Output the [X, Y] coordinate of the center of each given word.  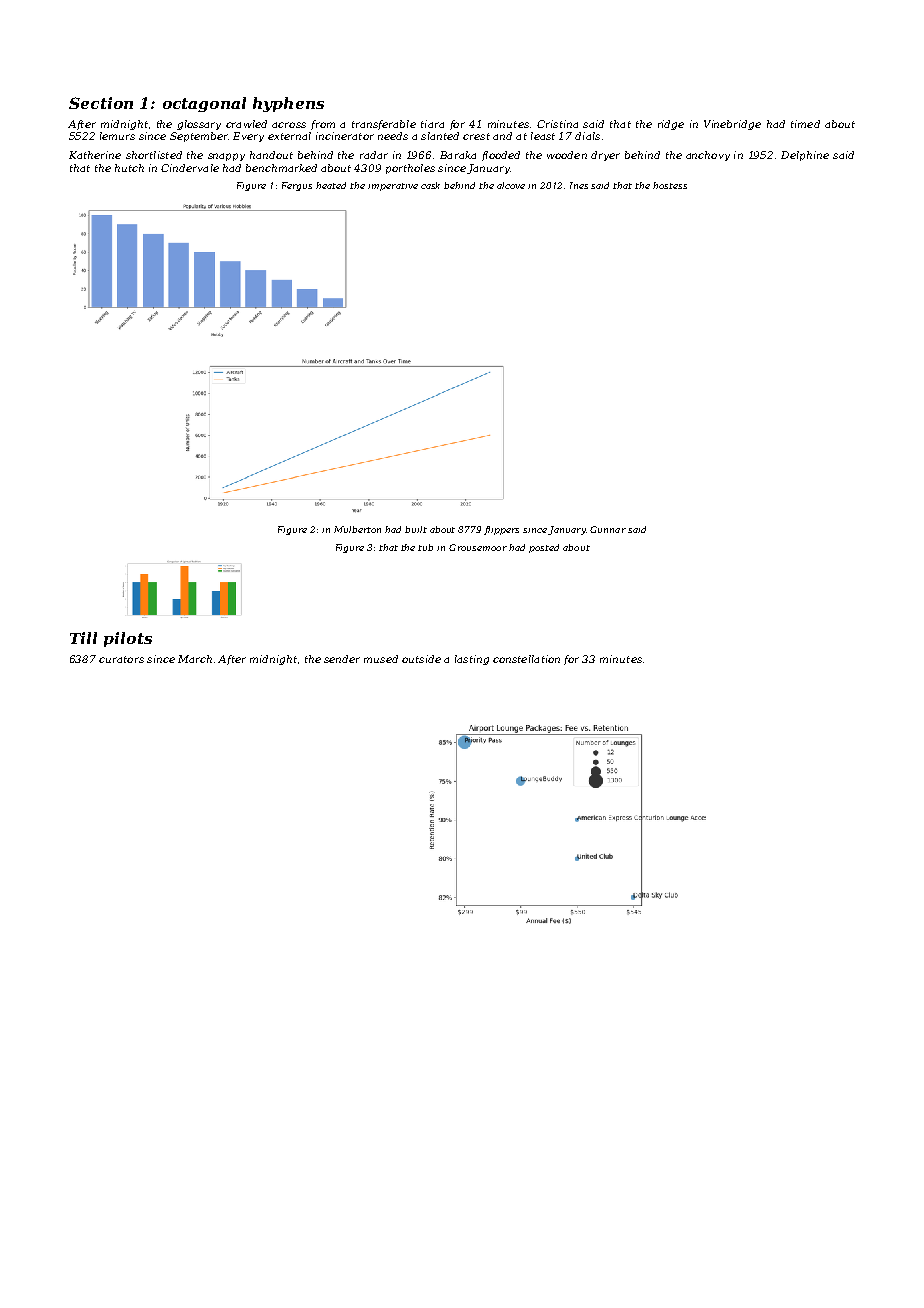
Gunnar [608, 529]
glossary [199, 125]
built [416, 529]
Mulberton [357, 529]
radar [374, 155]
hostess [670, 185]
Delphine [805, 156]
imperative [393, 187]
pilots [128, 639]
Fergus [297, 186]
